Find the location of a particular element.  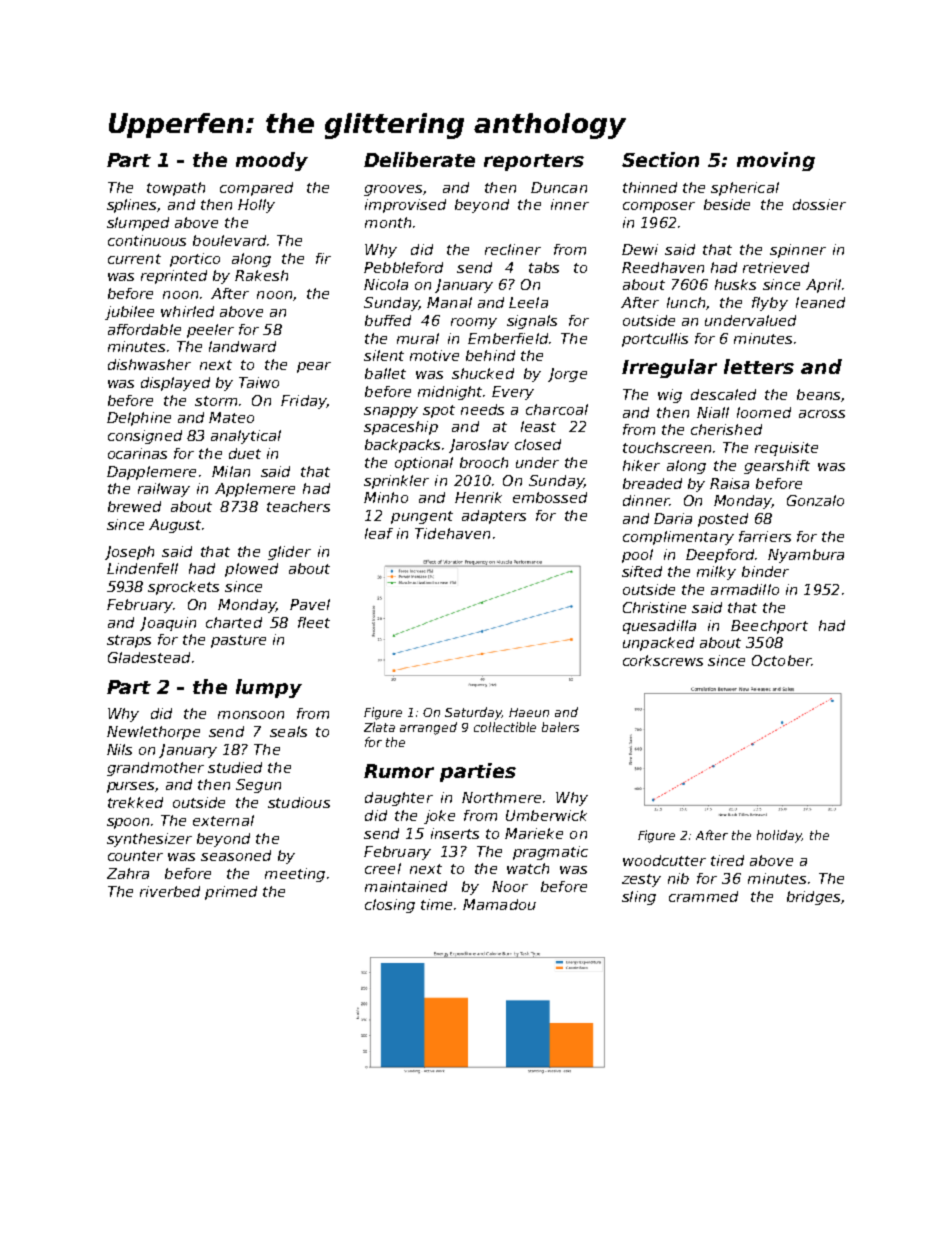

letters is located at coordinates (759, 366).
